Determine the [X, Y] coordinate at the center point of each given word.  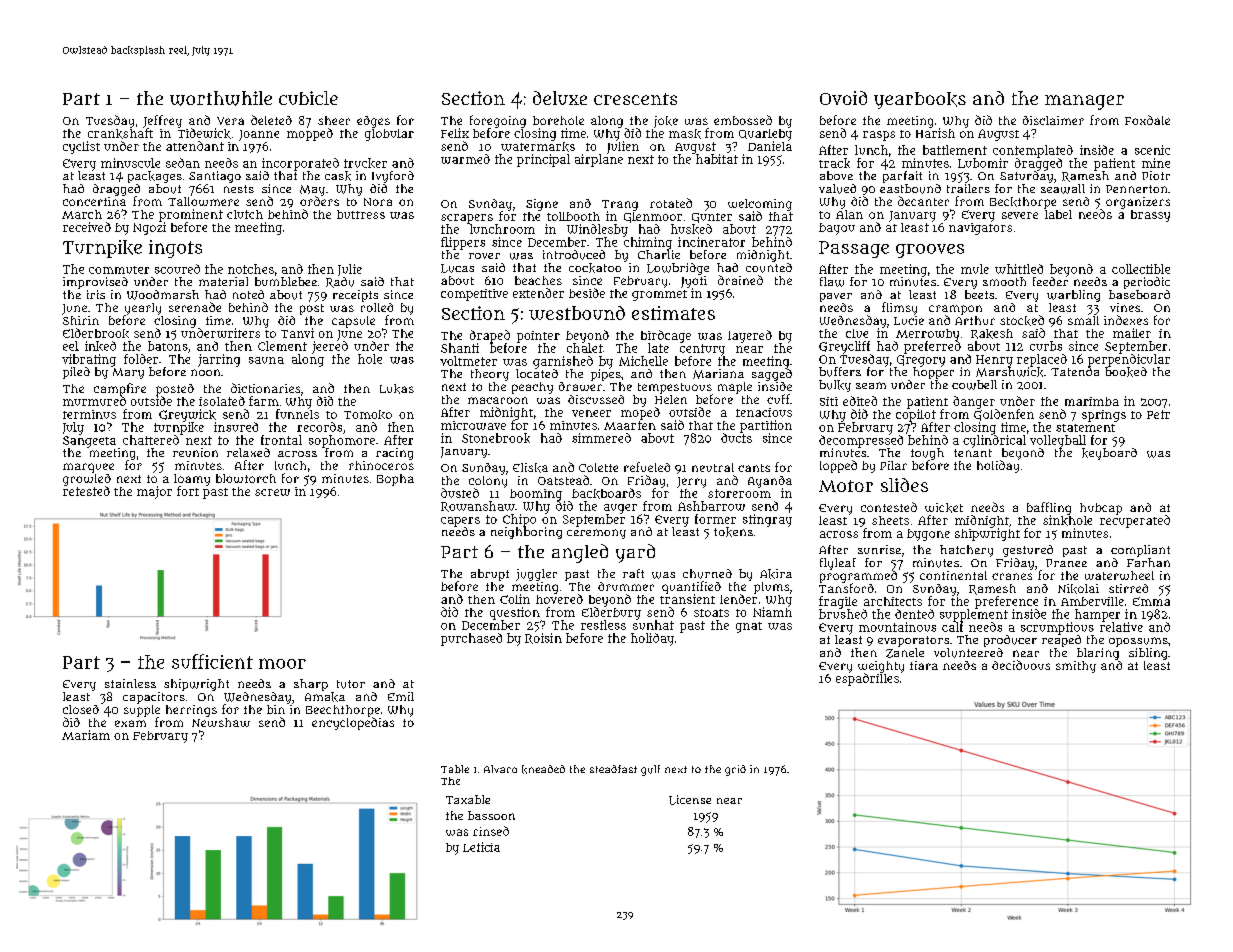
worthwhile [221, 98]
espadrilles [867, 679]
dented [914, 614]
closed [81, 709]
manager [1084, 102]
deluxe [560, 98]
